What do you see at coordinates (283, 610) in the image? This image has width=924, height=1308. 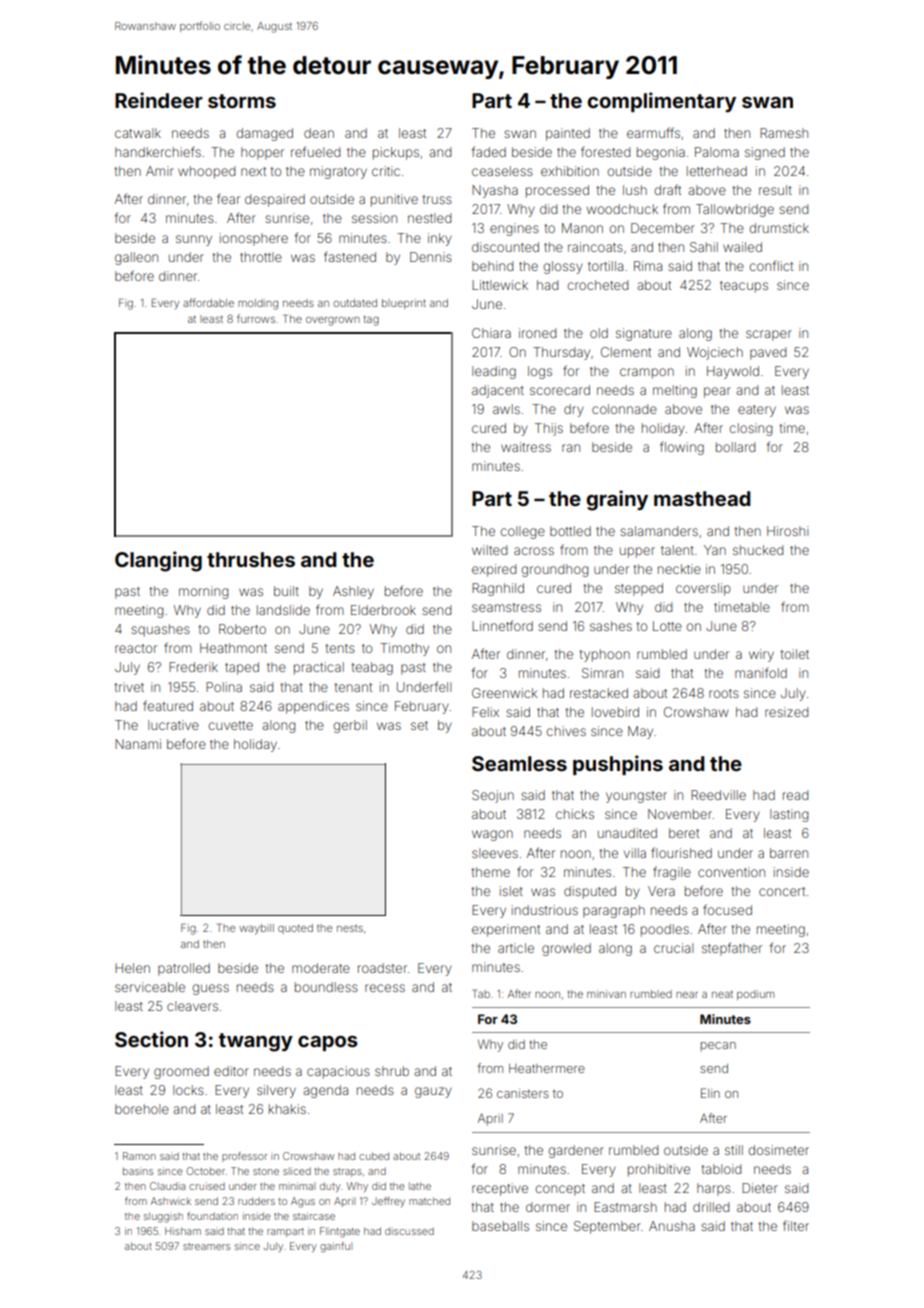 I see `landslide` at bounding box center [283, 610].
